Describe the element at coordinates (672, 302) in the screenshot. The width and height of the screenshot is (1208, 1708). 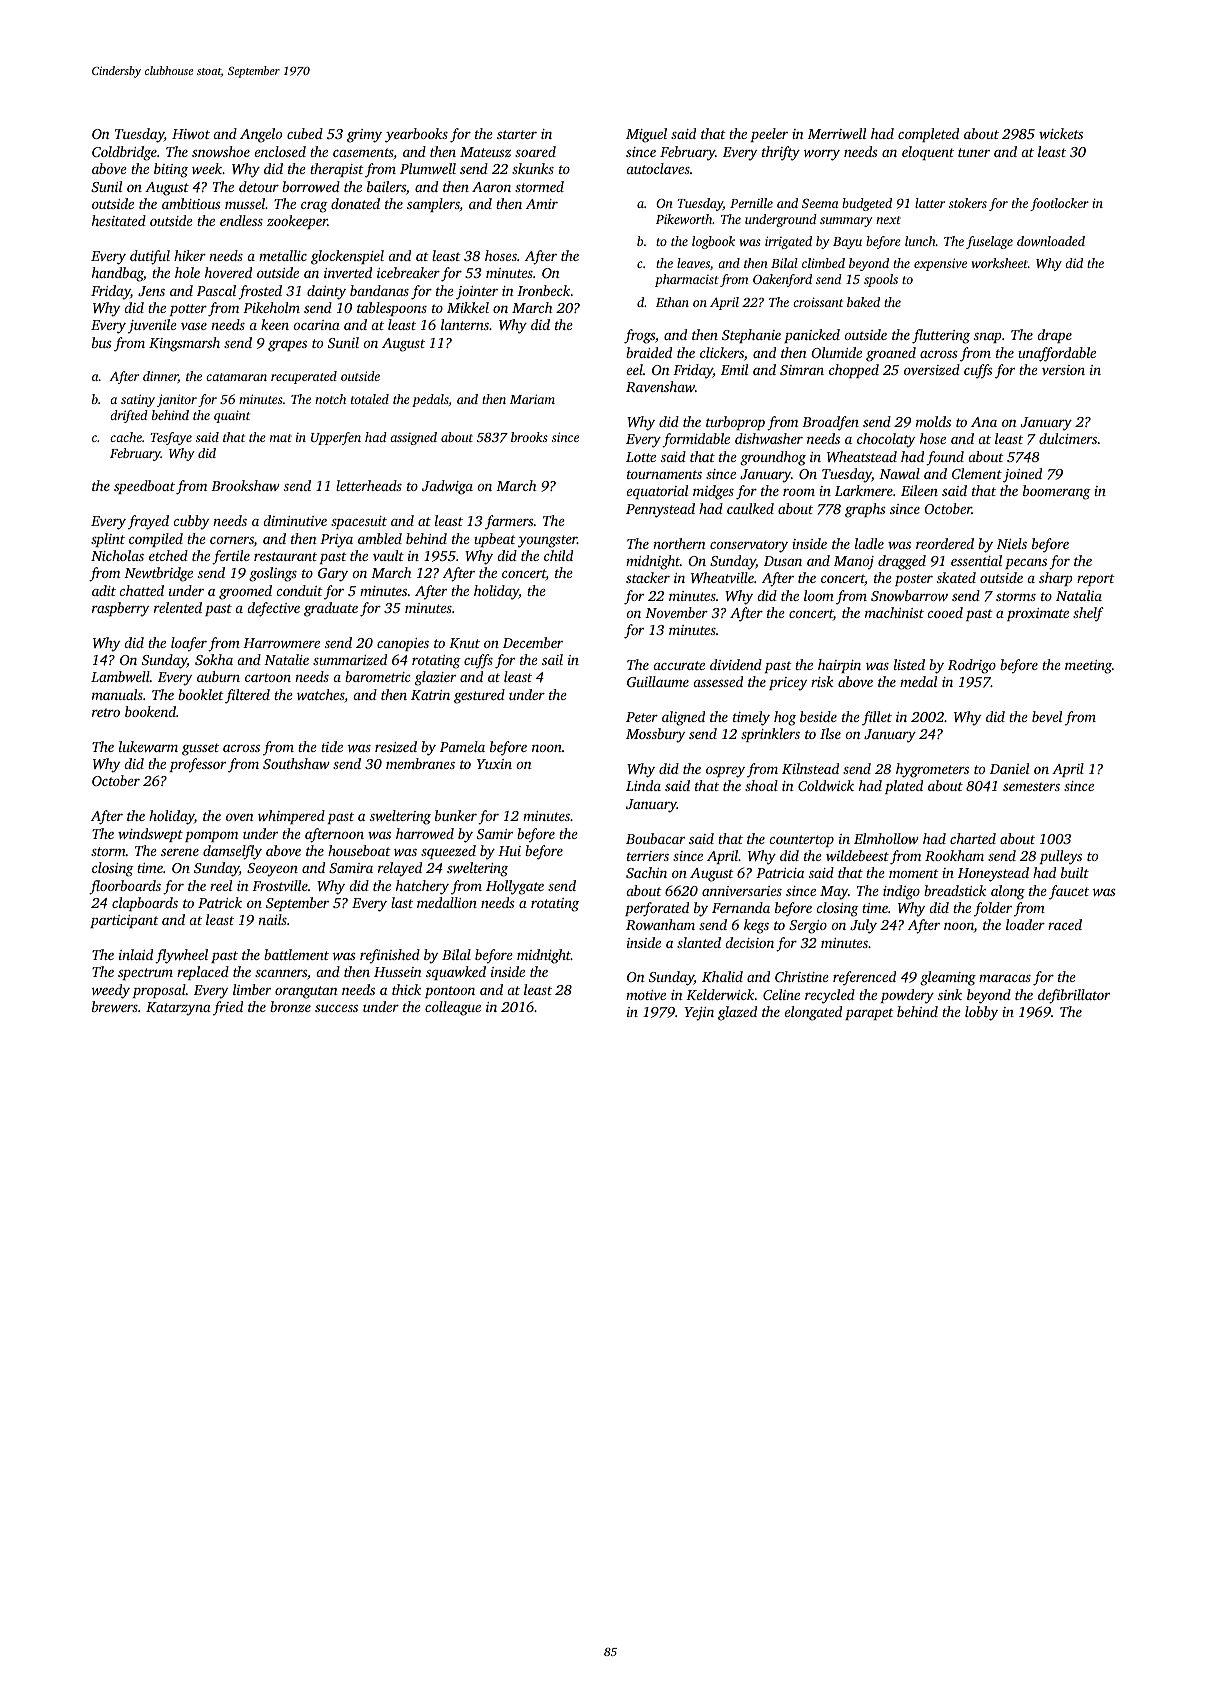
I see `Ethan` at that location.
